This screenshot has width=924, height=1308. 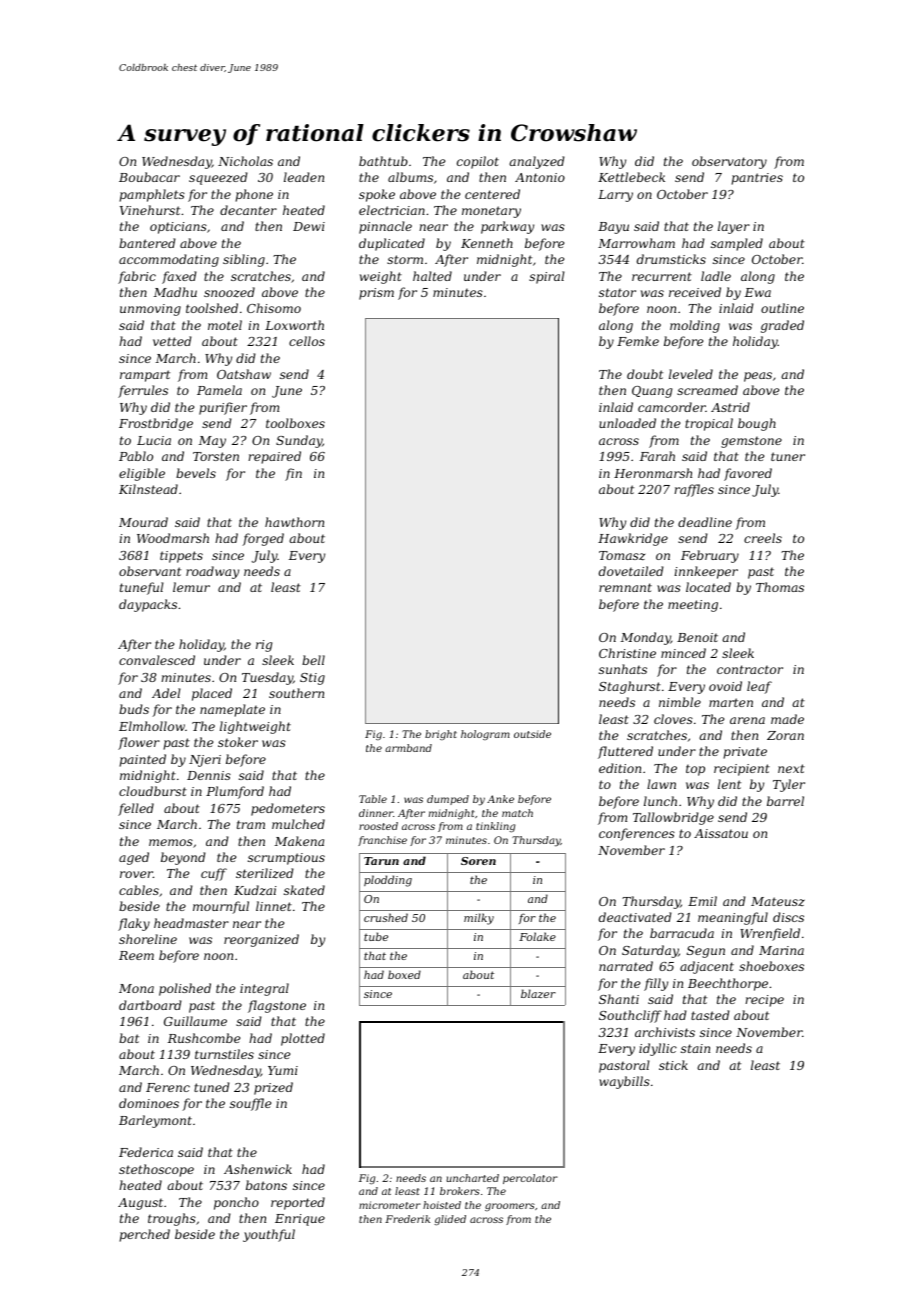 What do you see at coordinates (144, 1235) in the screenshot?
I see `perched` at bounding box center [144, 1235].
